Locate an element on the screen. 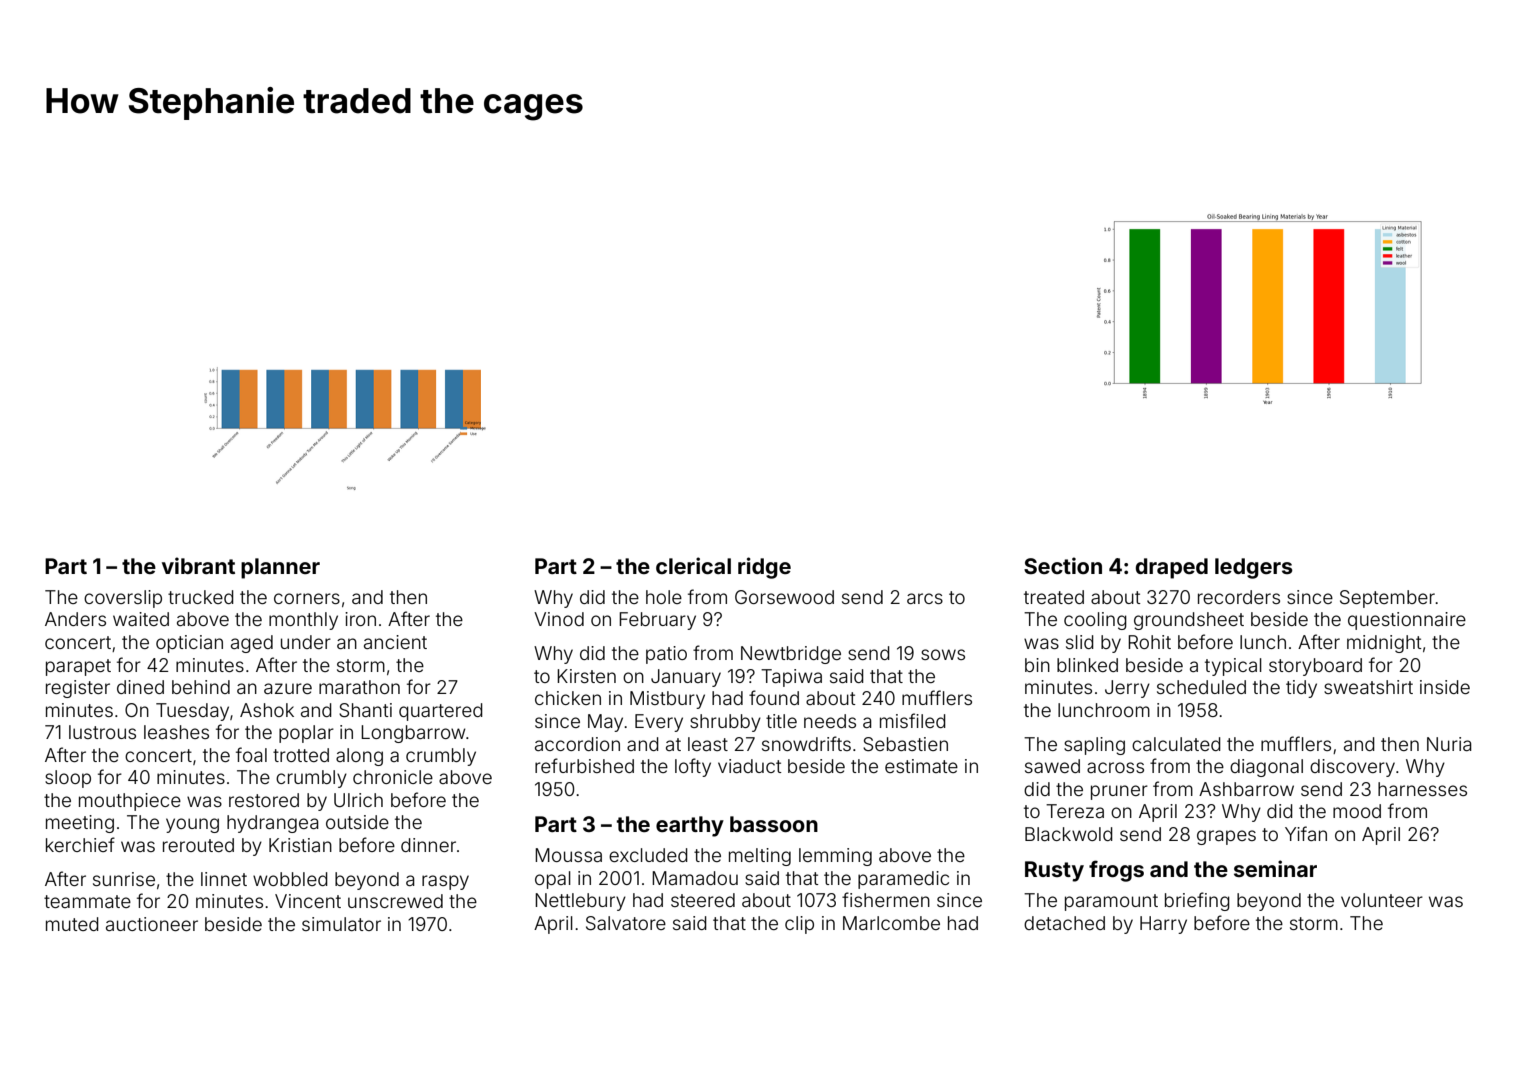 The image size is (1520, 1075). lemming is located at coordinates (835, 857).
